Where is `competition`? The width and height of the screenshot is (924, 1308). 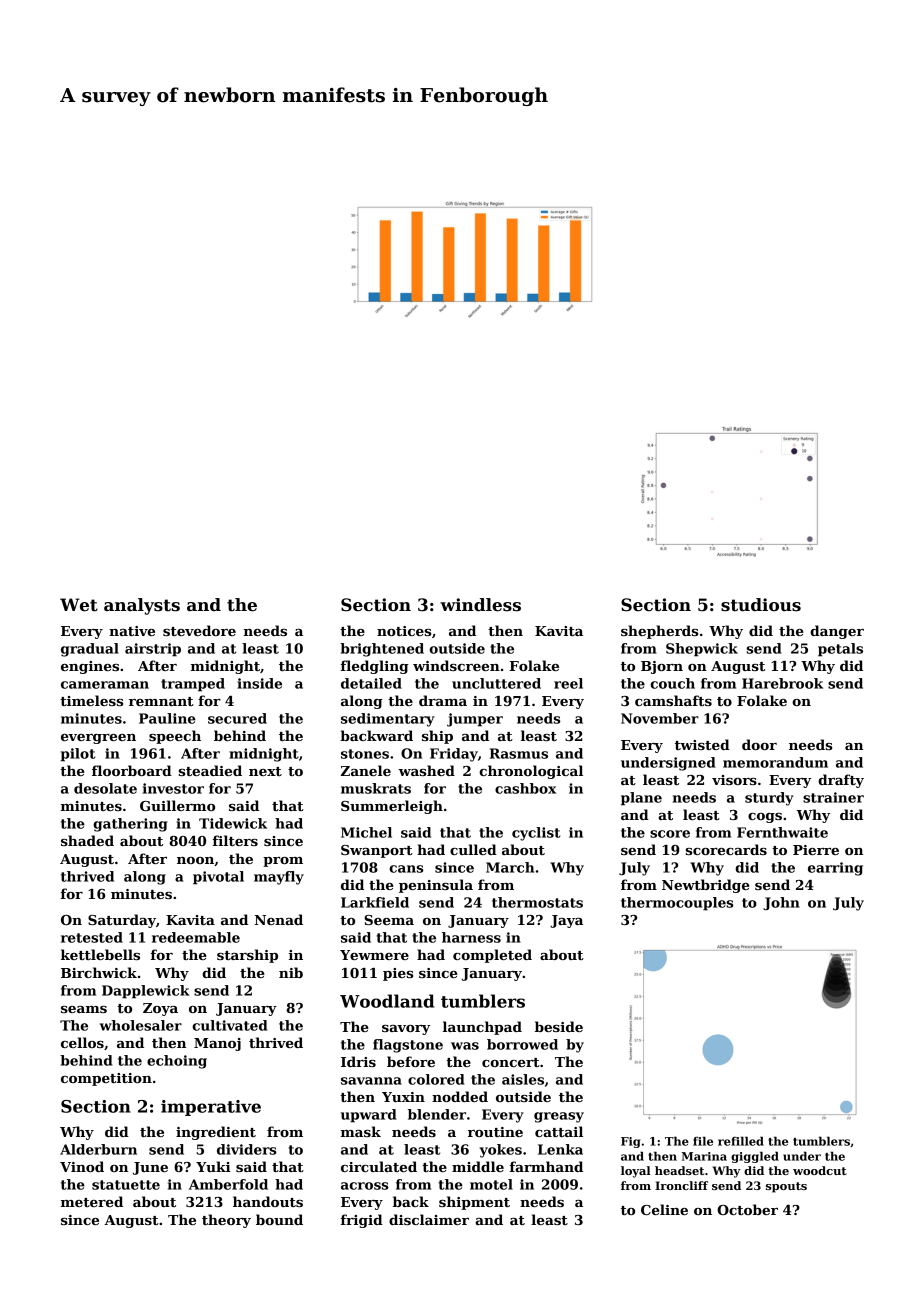 competition is located at coordinates (106, 1079).
